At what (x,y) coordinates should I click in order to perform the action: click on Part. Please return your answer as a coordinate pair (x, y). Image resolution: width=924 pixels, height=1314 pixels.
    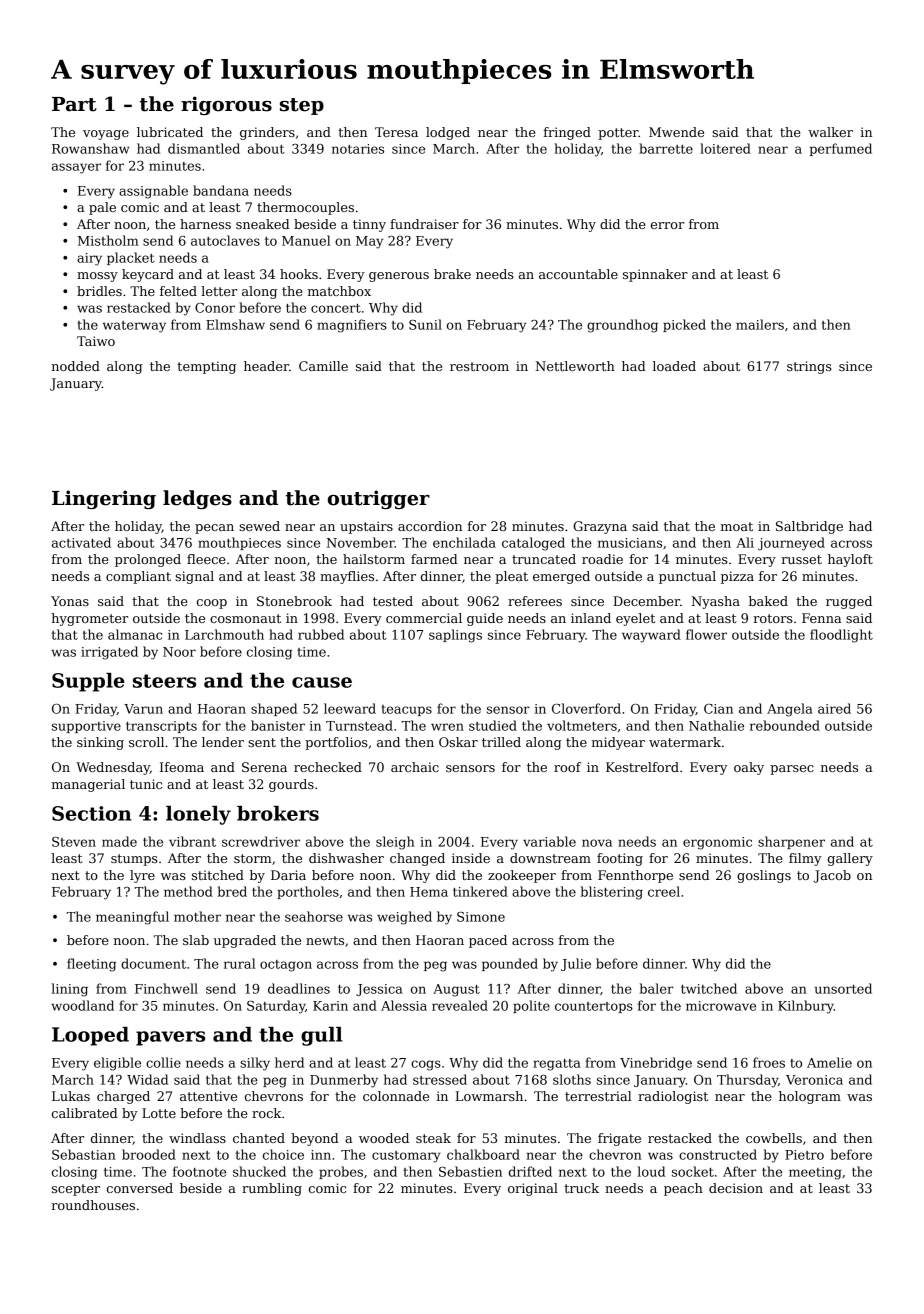
    Looking at the image, I should click on (74, 104).
